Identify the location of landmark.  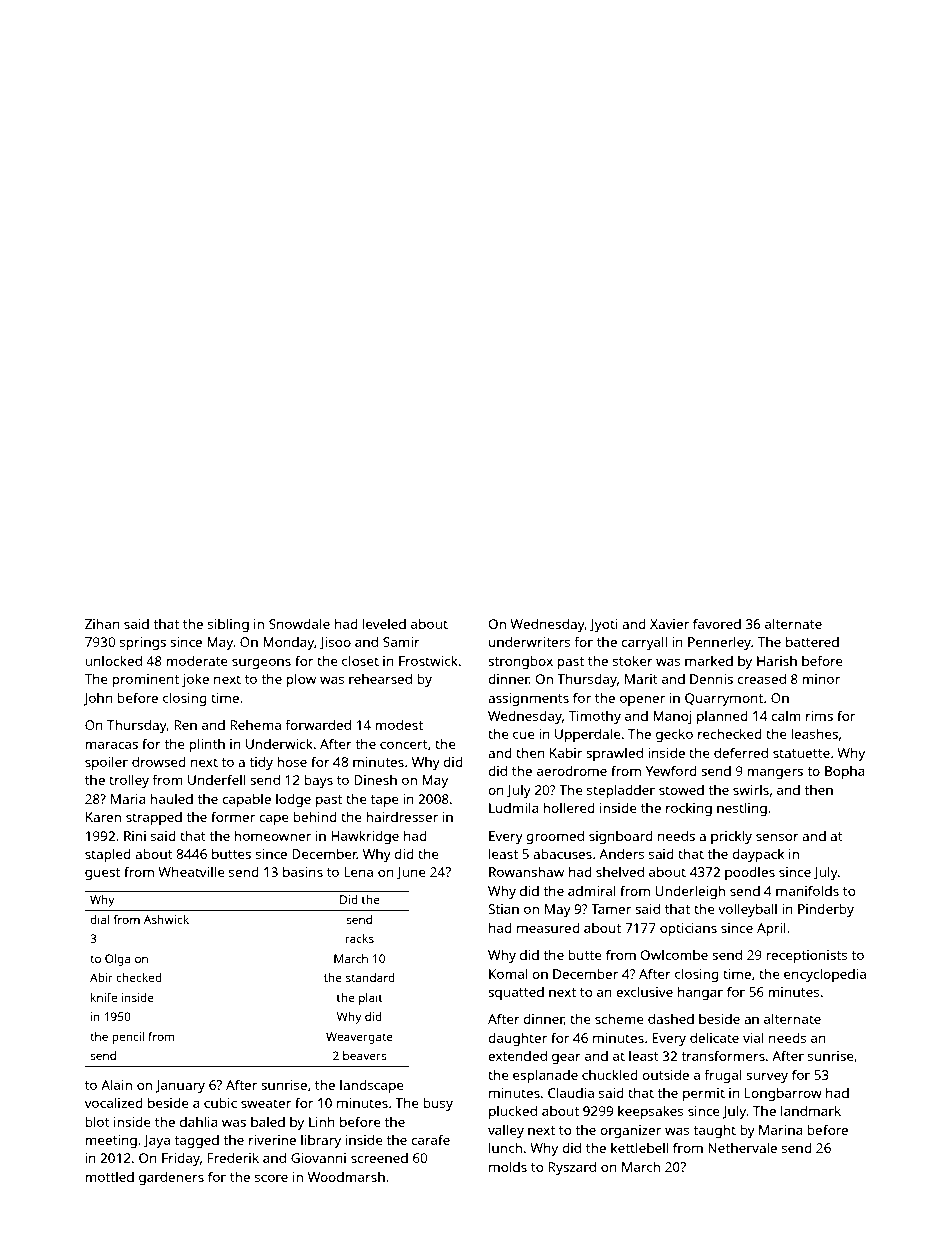
(811, 1110).
